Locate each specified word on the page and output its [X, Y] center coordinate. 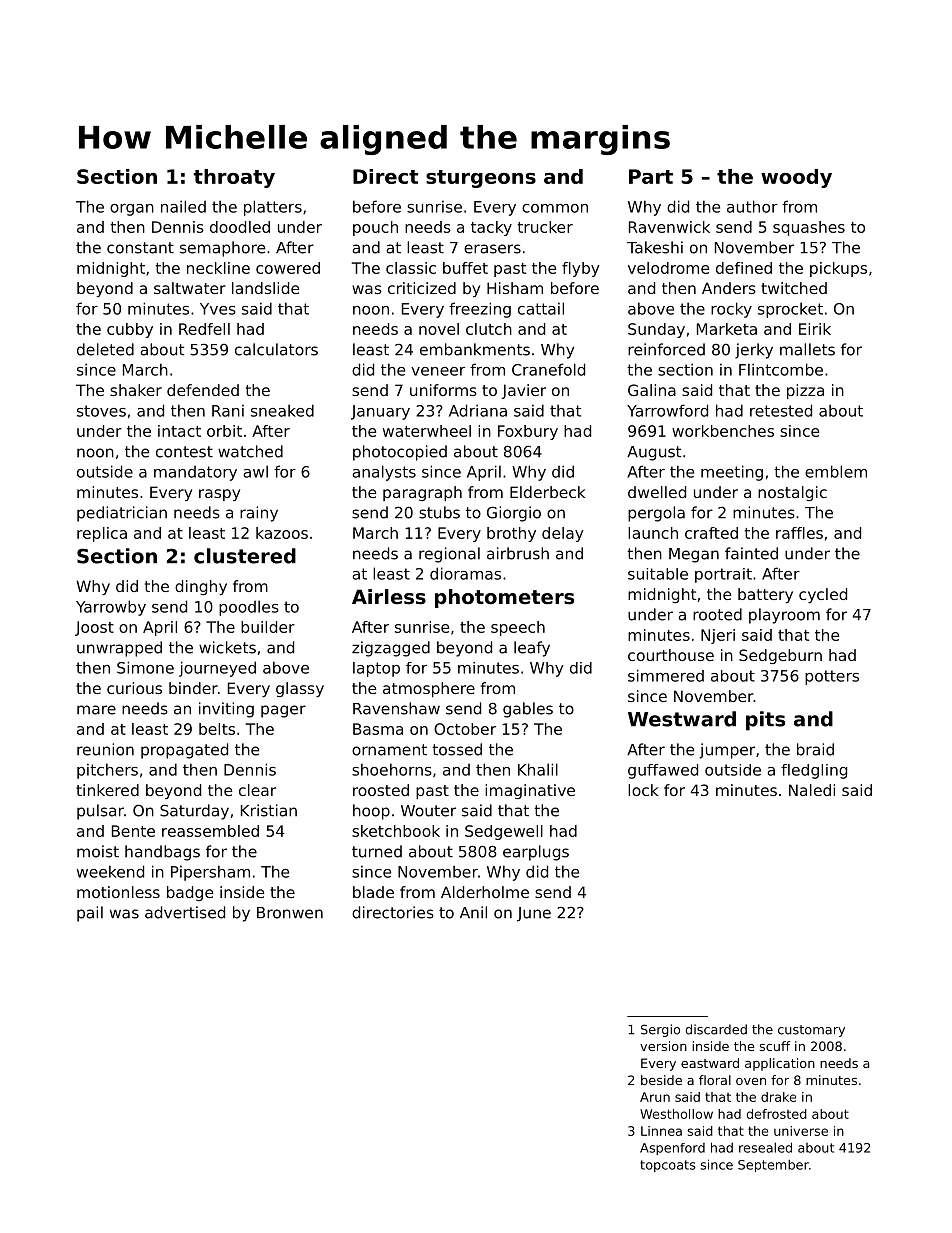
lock [643, 790]
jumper [727, 751]
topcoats [668, 1166]
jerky [754, 351]
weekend [110, 871]
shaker [136, 390]
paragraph [422, 493]
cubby [130, 330]
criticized [422, 288]
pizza [805, 391]
